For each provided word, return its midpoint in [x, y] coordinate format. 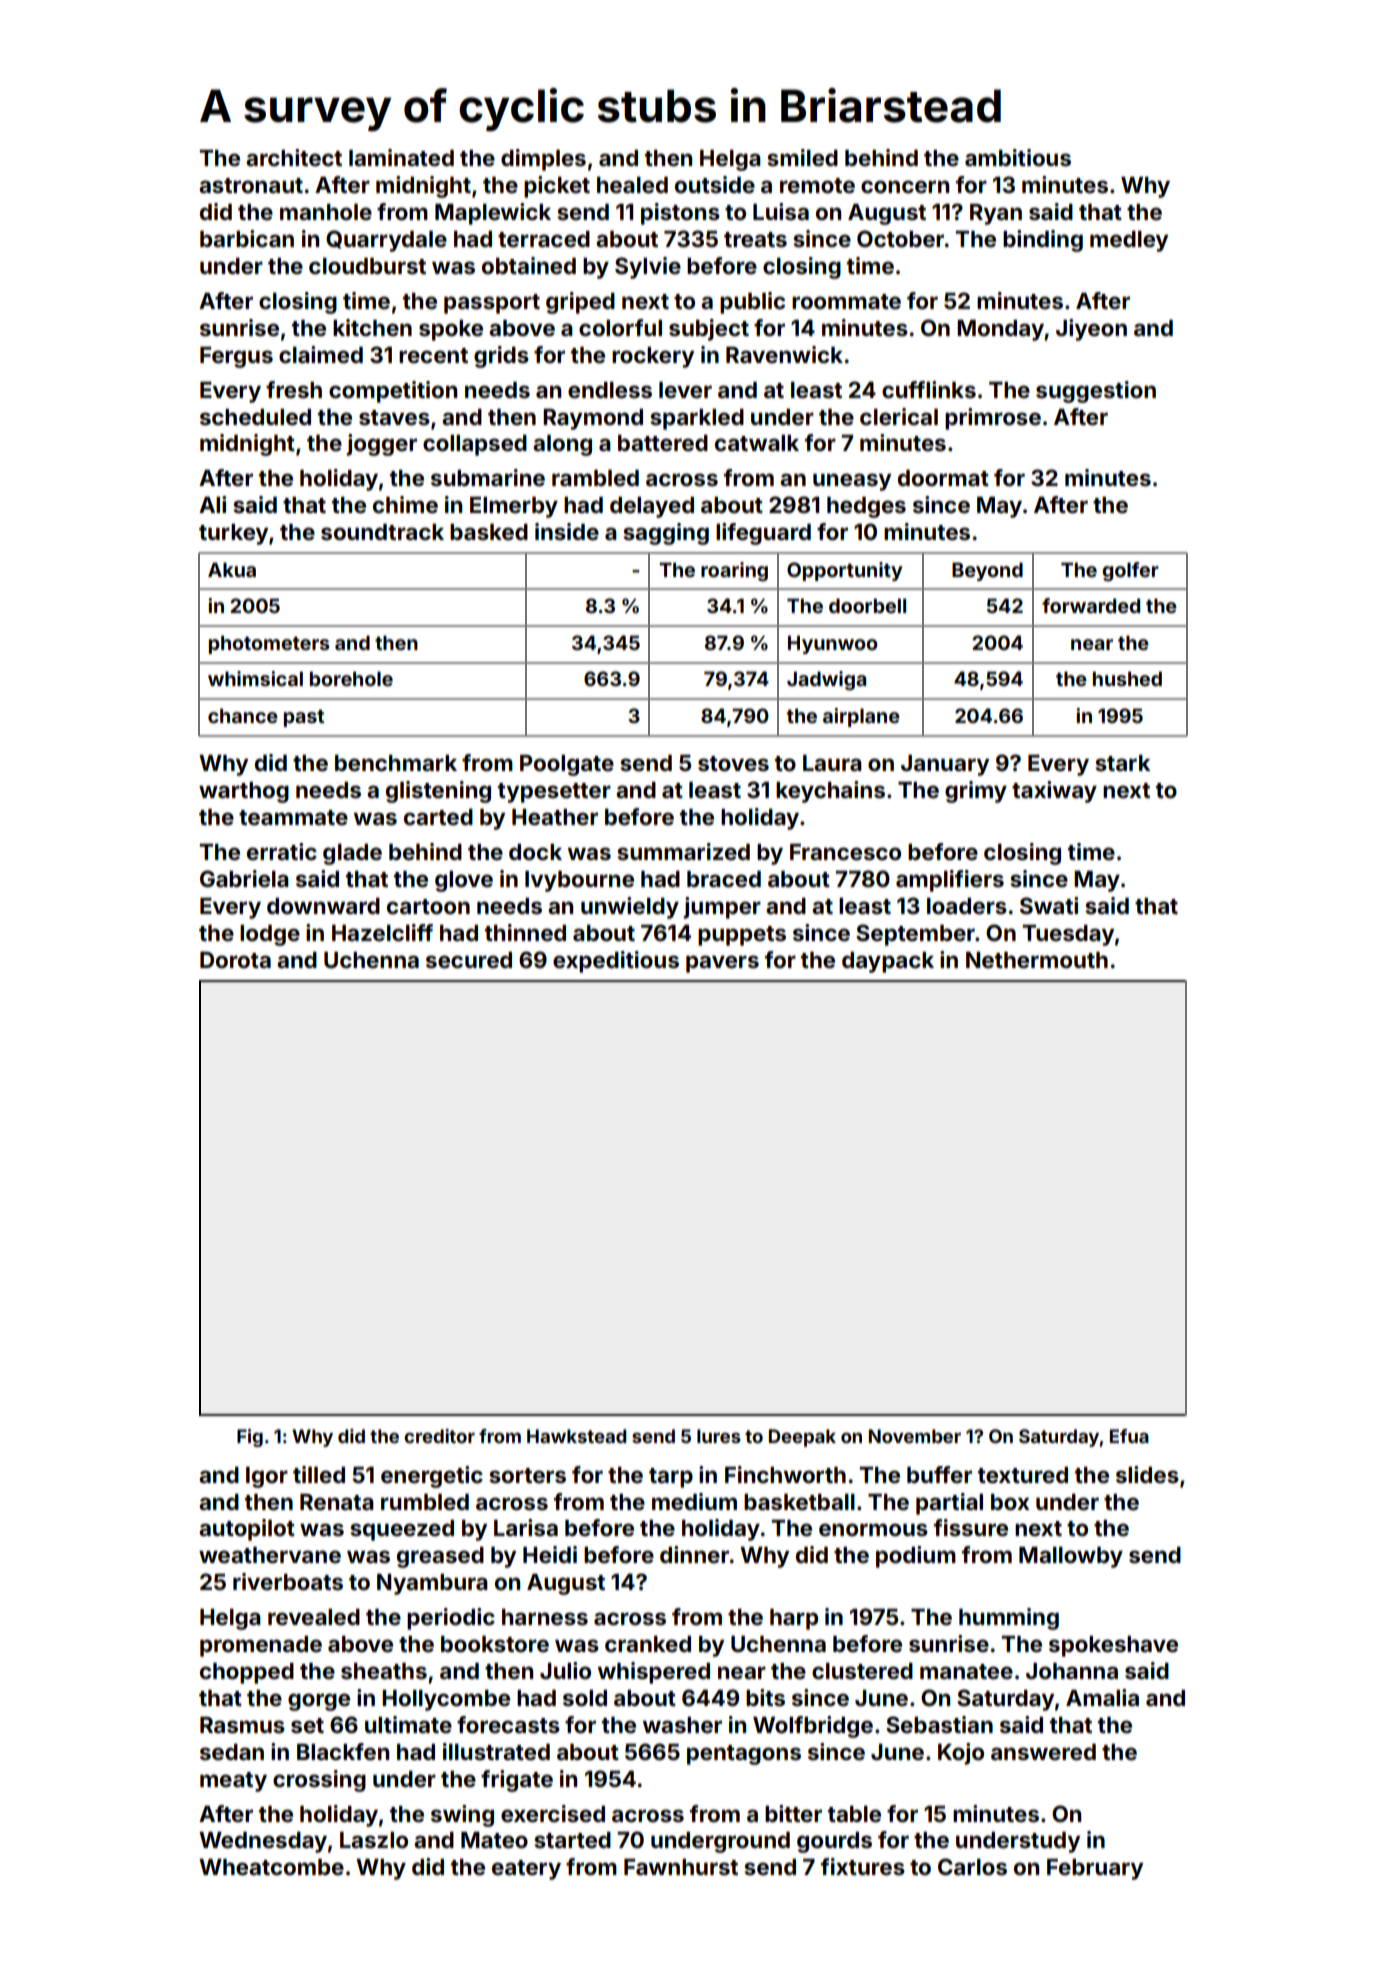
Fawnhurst [681, 1867]
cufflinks [929, 389]
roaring [734, 571]
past [304, 718]
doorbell [867, 605]
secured [469, 960]
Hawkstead [576, 1436]
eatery [526, 1870]
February [1095, 1869]
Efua [1129, 1436]
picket [557, 187]
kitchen [372, 327]
